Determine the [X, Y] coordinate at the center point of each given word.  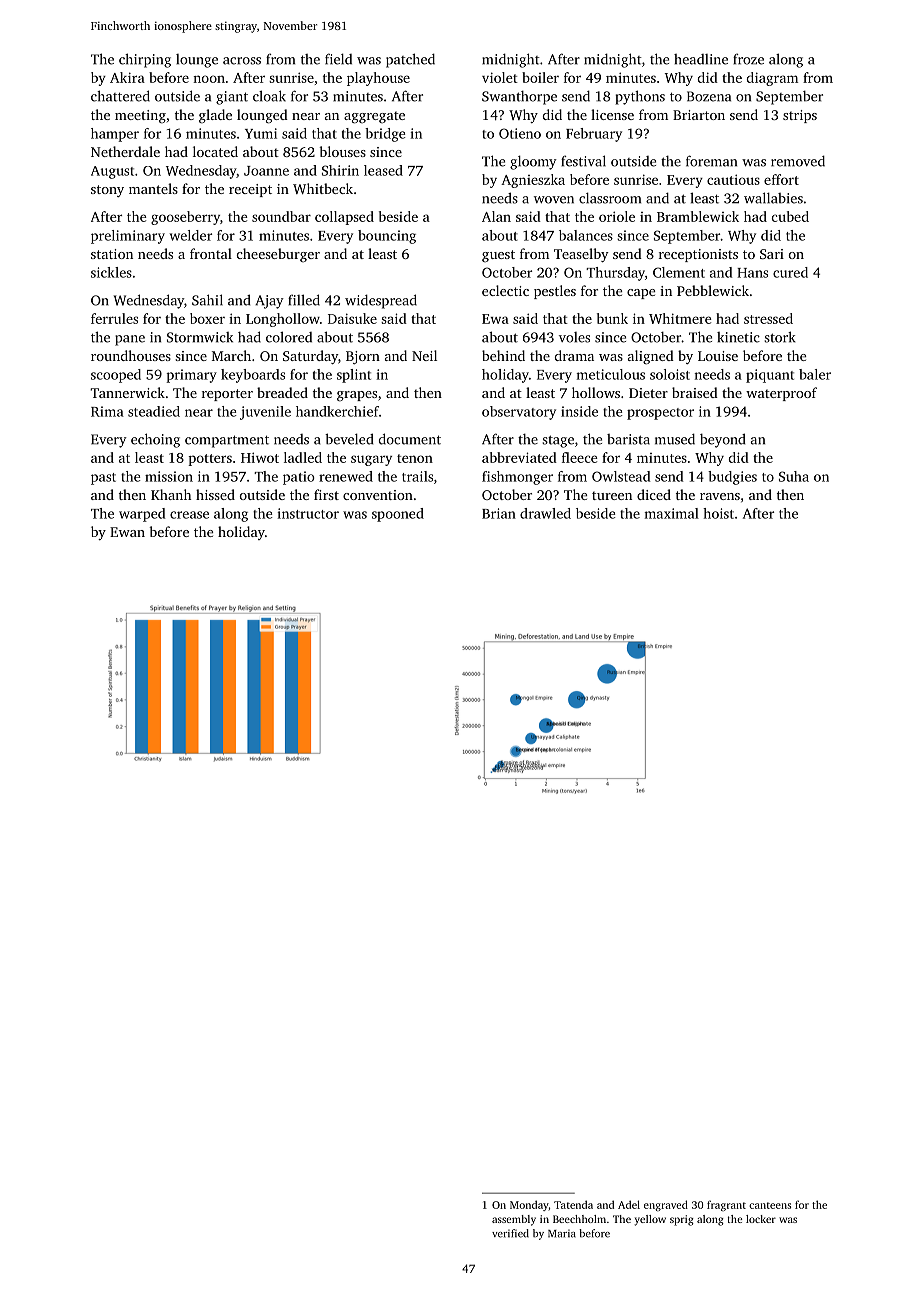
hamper [115, 135]
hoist [718, 513]
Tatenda [573, 1204]
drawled [545, 513]
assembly [514, 1220]
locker [761, 1219]
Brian [499, 513]
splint [354, 376]
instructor [308, 513]
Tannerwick [127, 392]
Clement [679, 272]
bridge [385, 135]
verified [510, 1233]
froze [748, 59]
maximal [672, 513]
